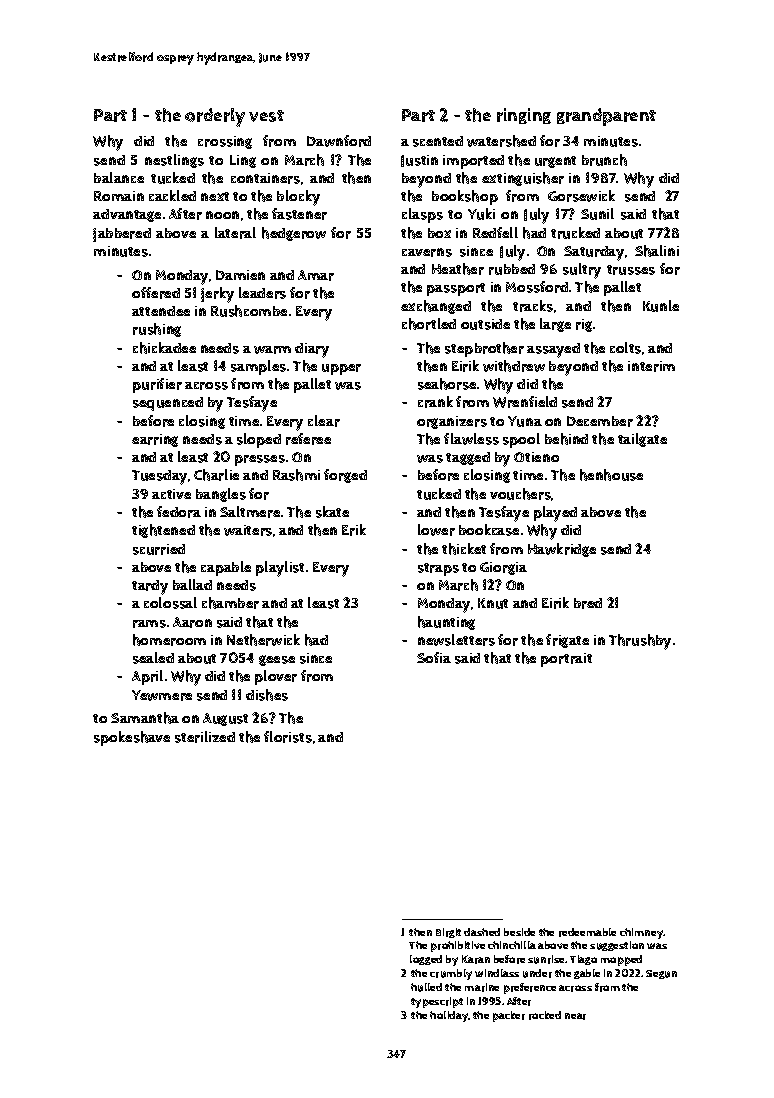 Image resolution: width=774 pixels, height=1098 pixels. I want to click on hulled, so click(426, 987).
